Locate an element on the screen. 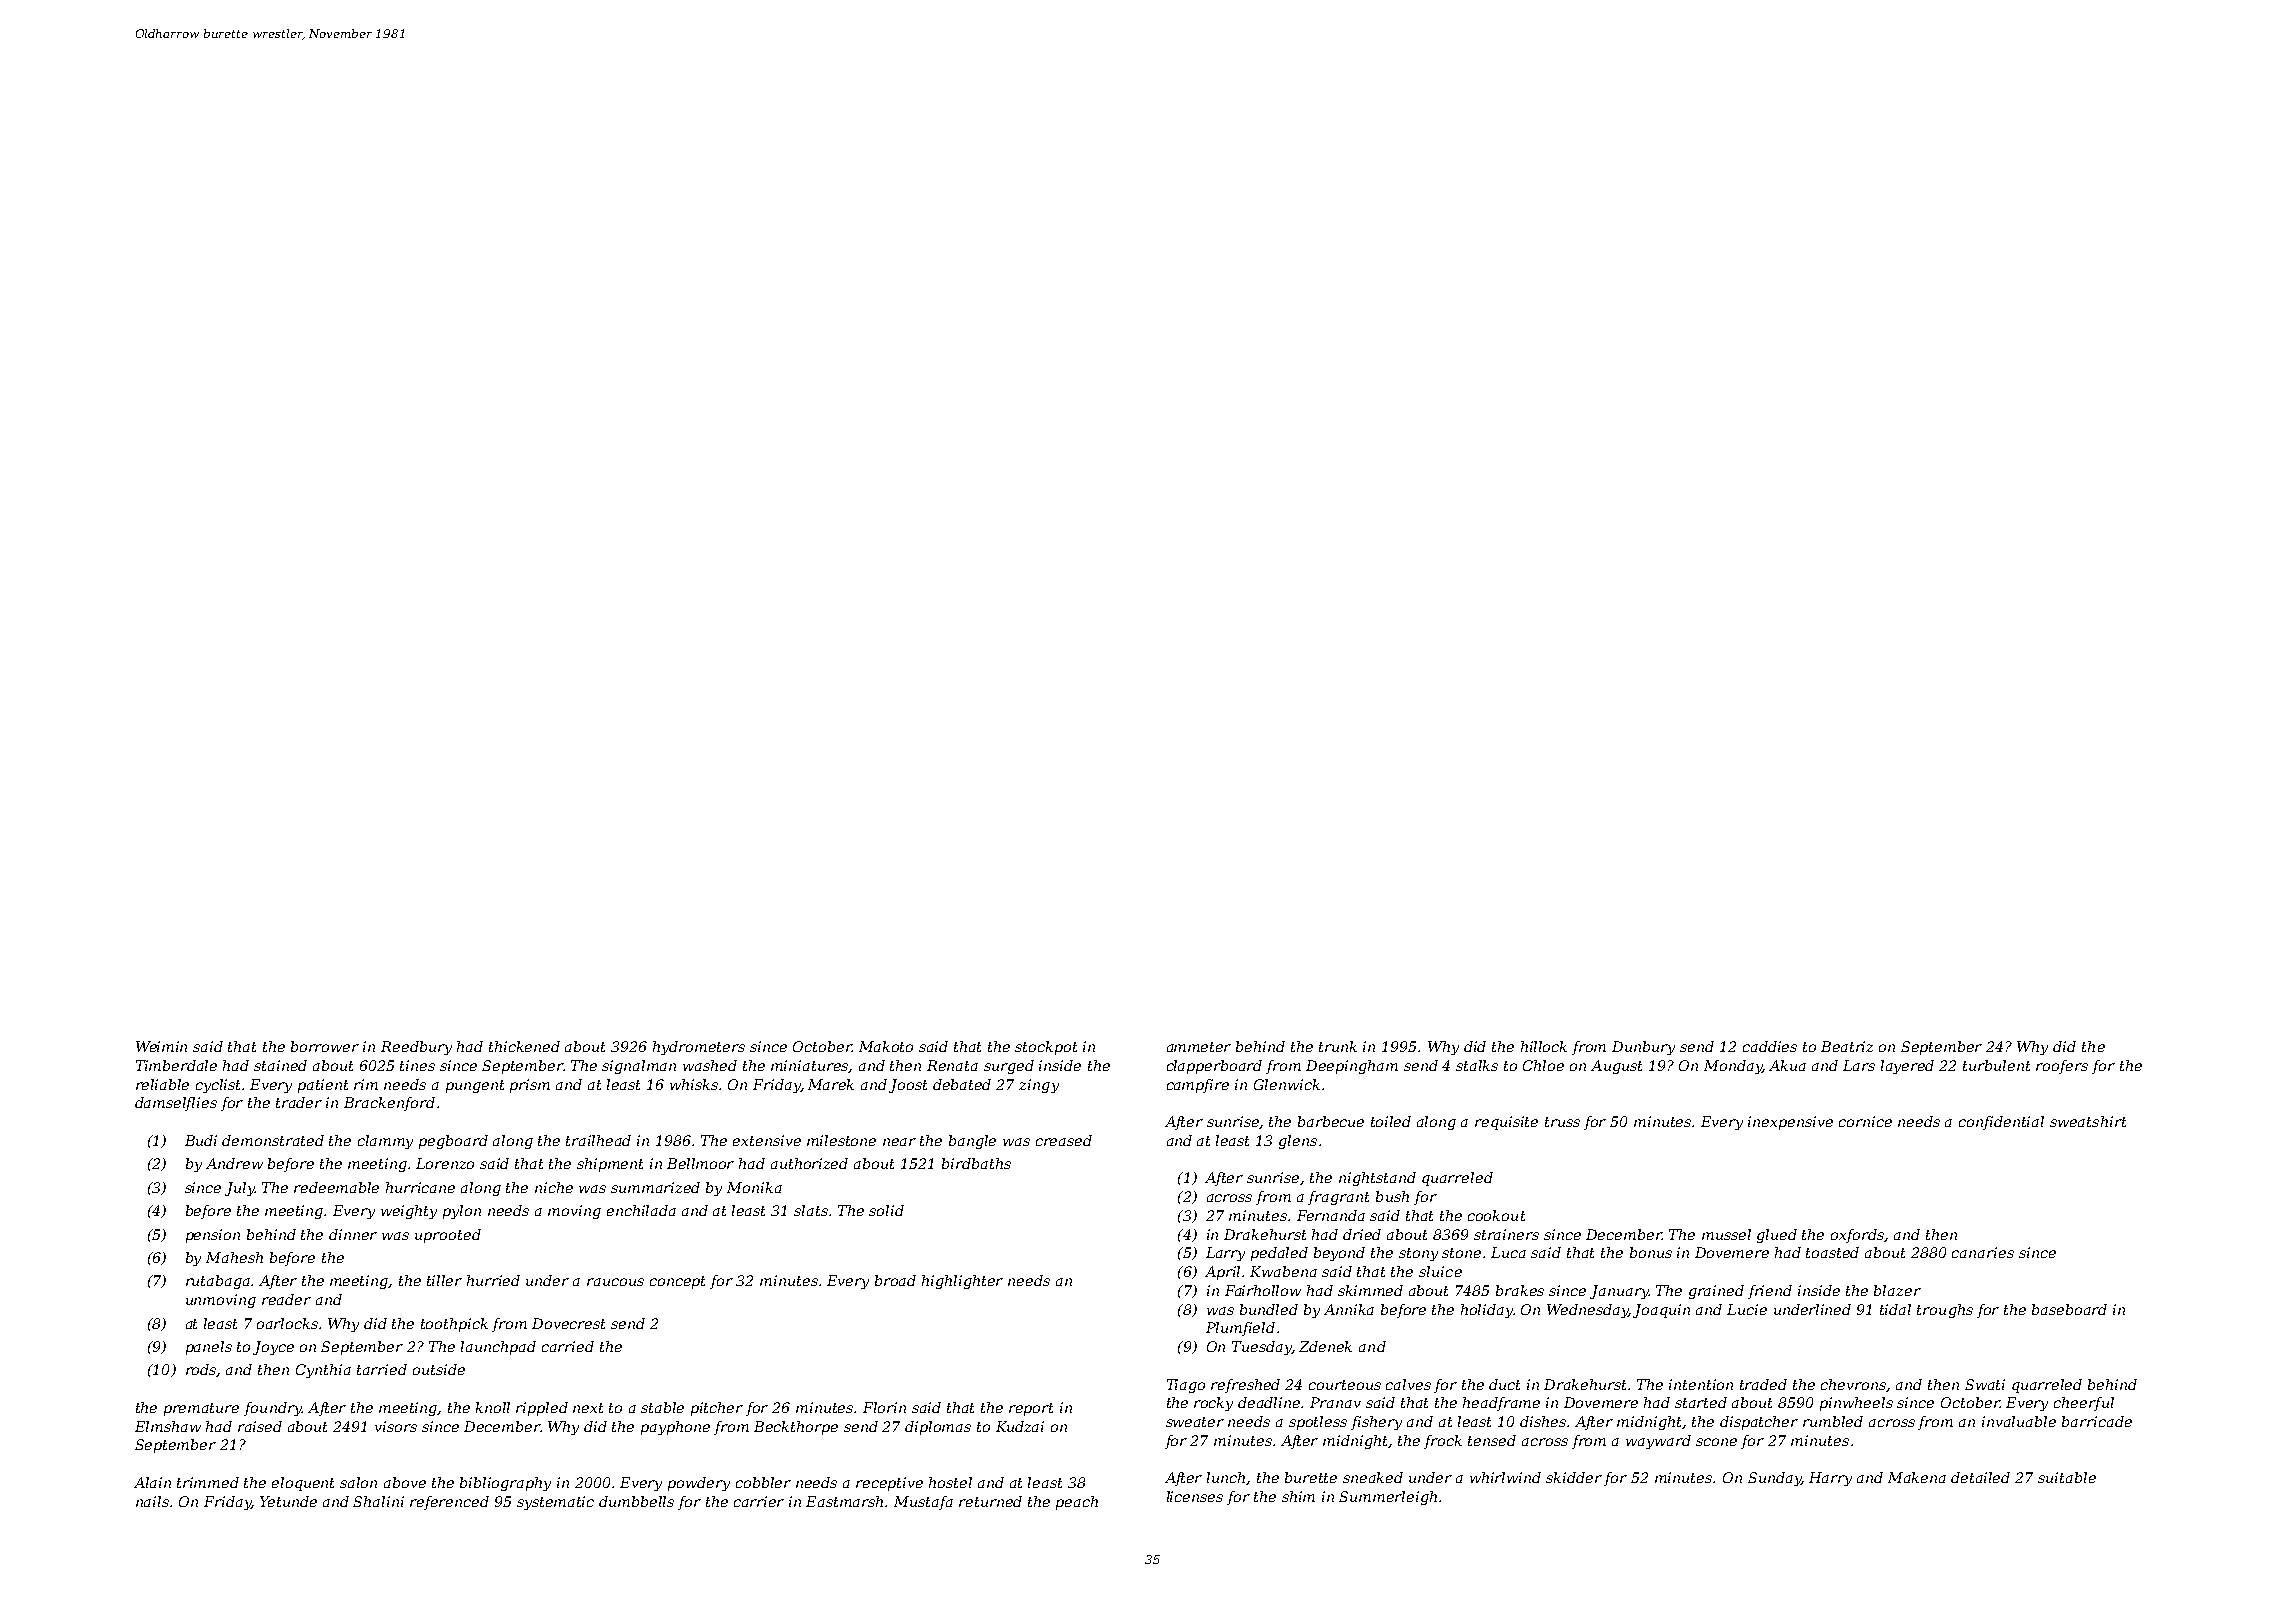  launchpad is located at coordinates (498, 1348).
